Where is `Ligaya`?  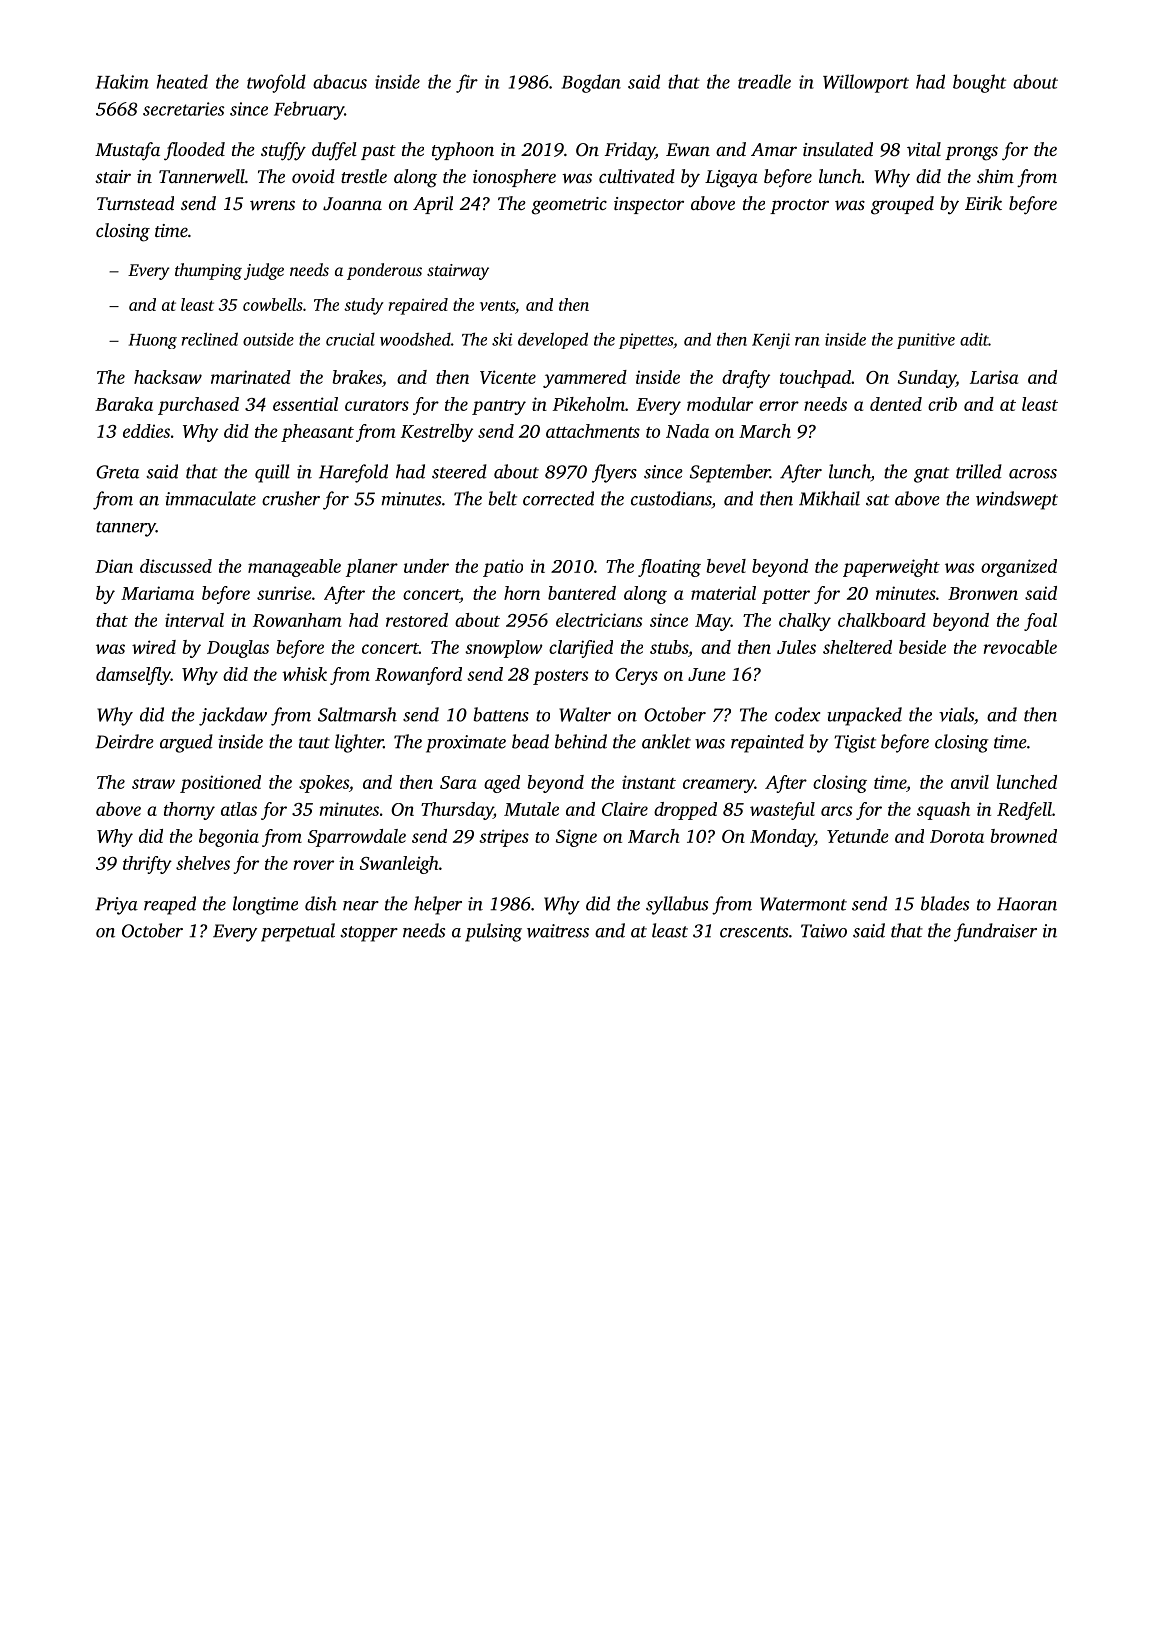 Ligaya is located at coordinates (731, 179).
